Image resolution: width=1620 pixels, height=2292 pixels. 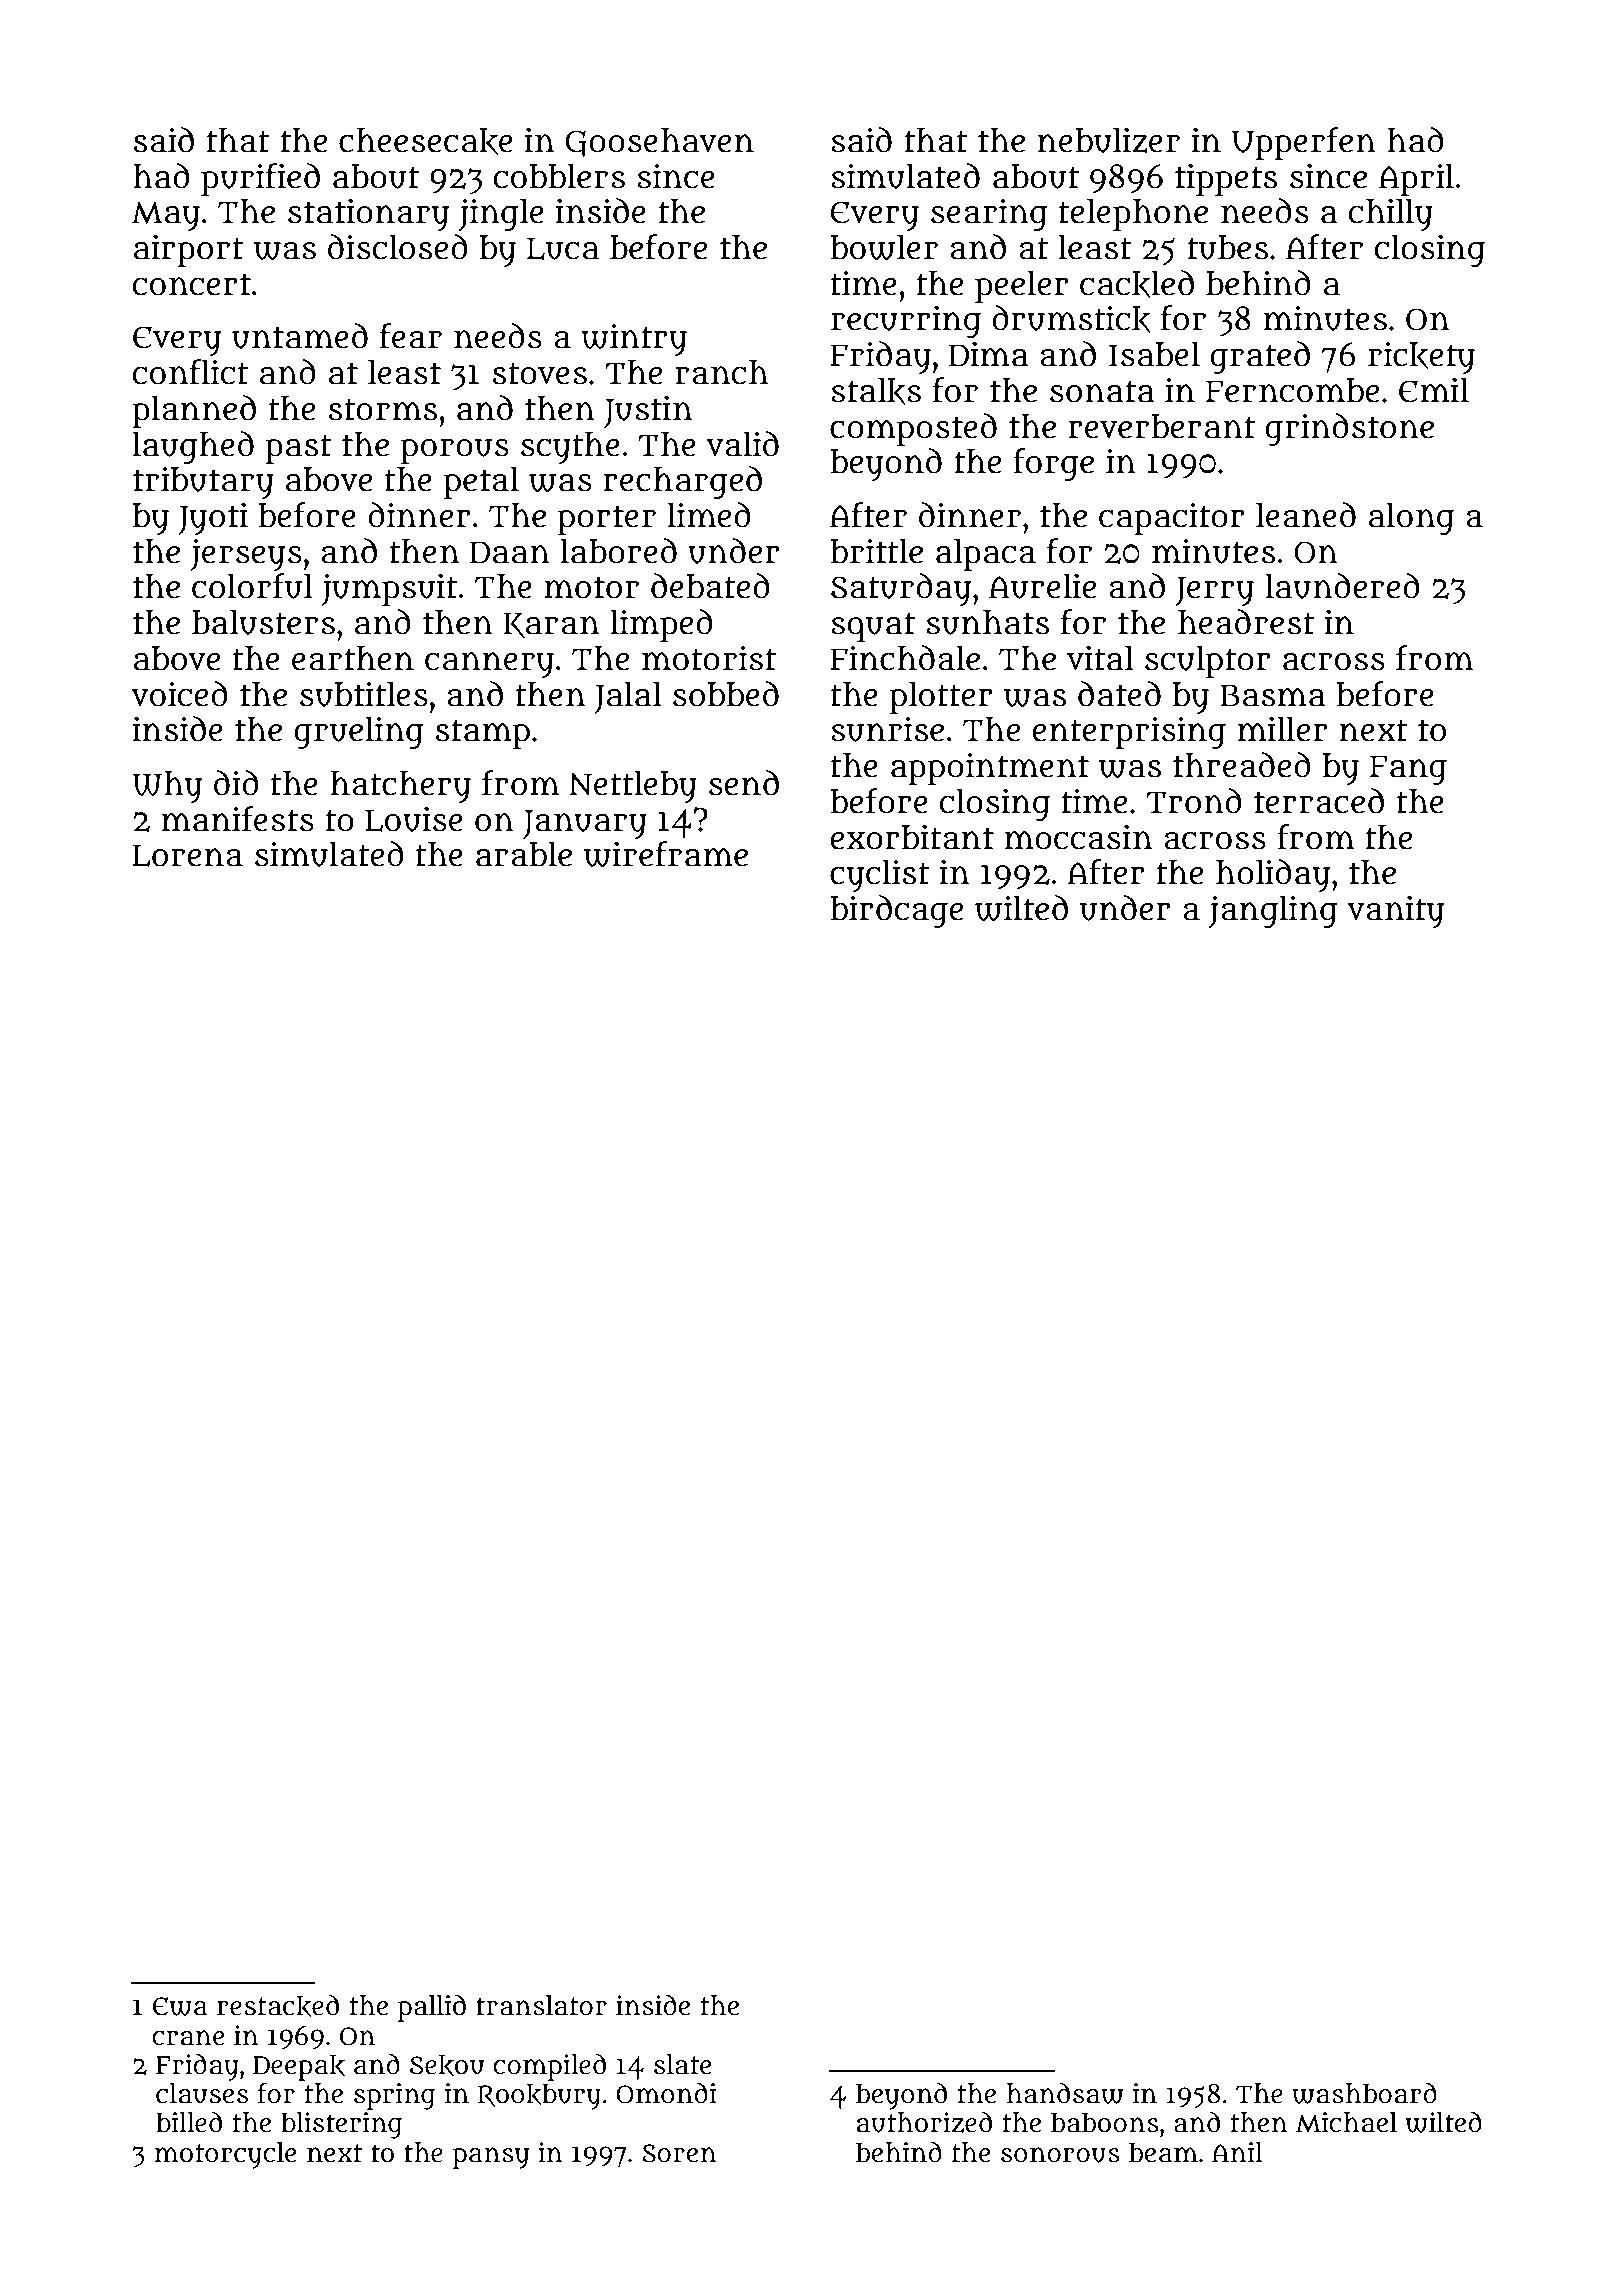 I want to click on blistering, so click(x=342, y=2125).
